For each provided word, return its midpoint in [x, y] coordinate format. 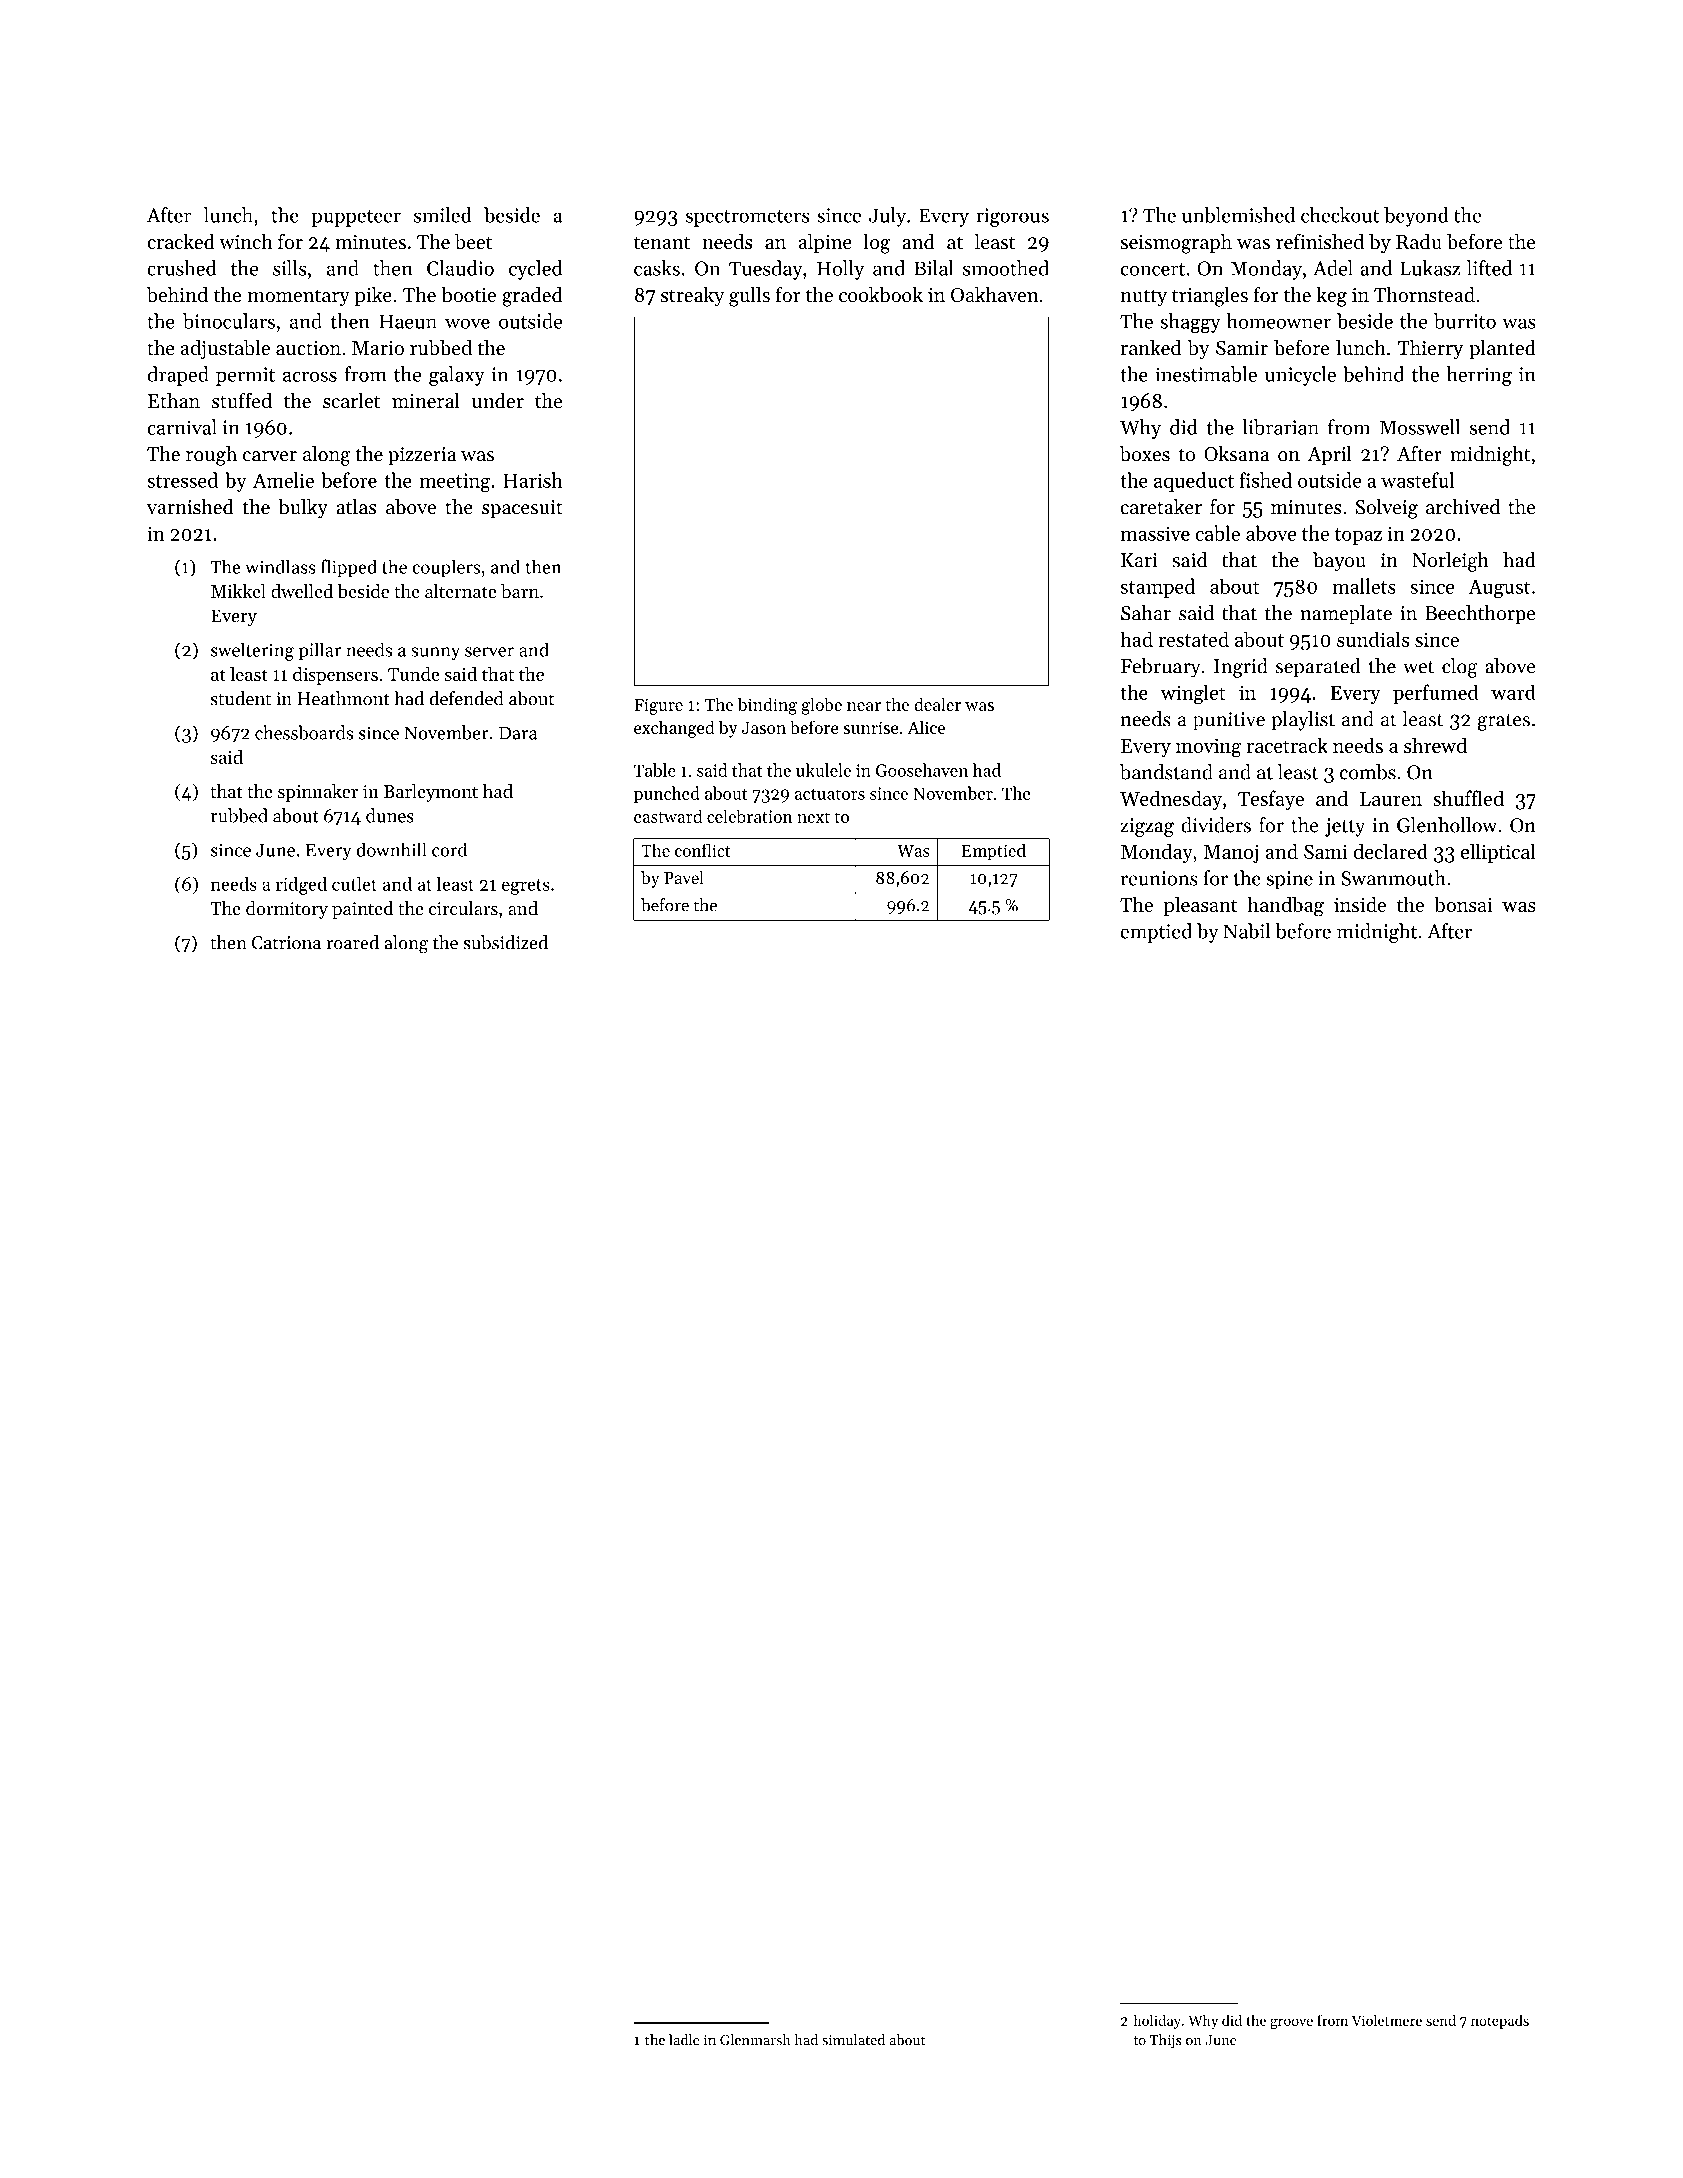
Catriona [286, 943]
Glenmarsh [755, 2040]
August [1499, 589]
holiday [1157, 2021]
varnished [190, 507]
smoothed [1006, 268]
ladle [684, 2040]
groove [1291, 2023]
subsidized [505, 942]
